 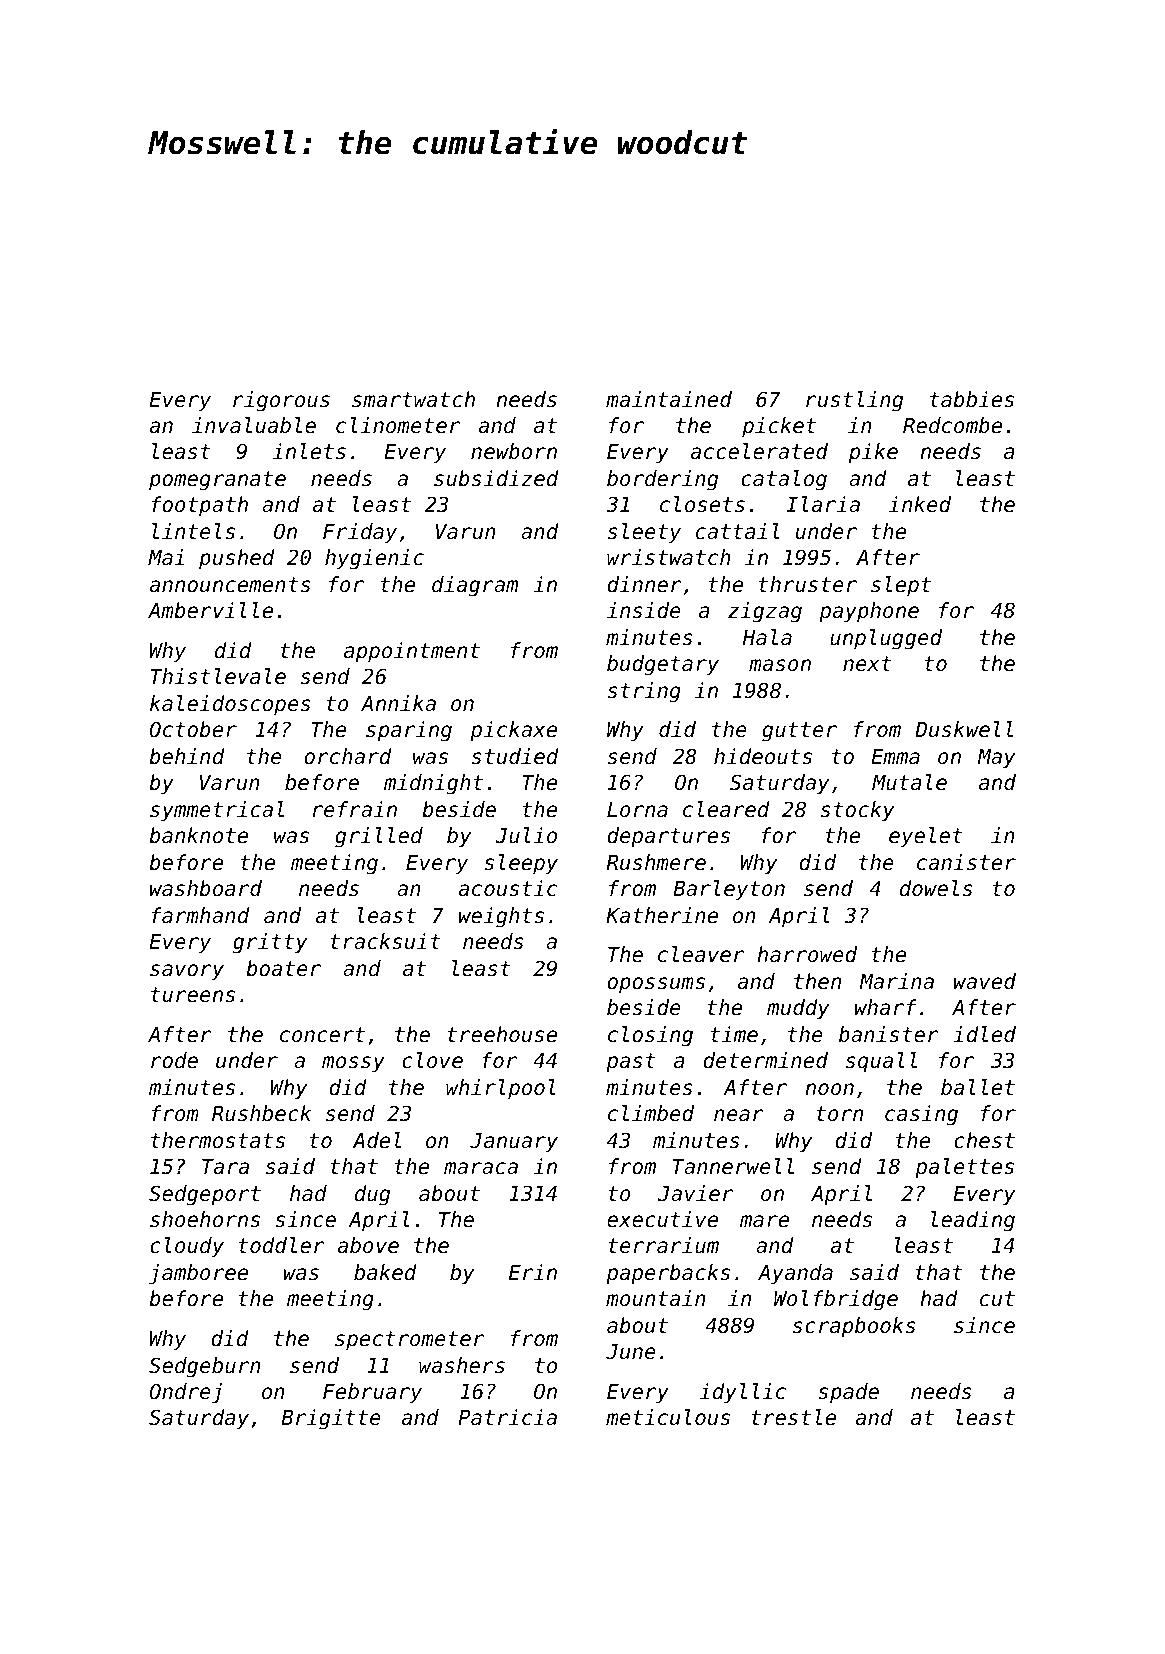 I want to click on string, so click(x=644, y=692).
